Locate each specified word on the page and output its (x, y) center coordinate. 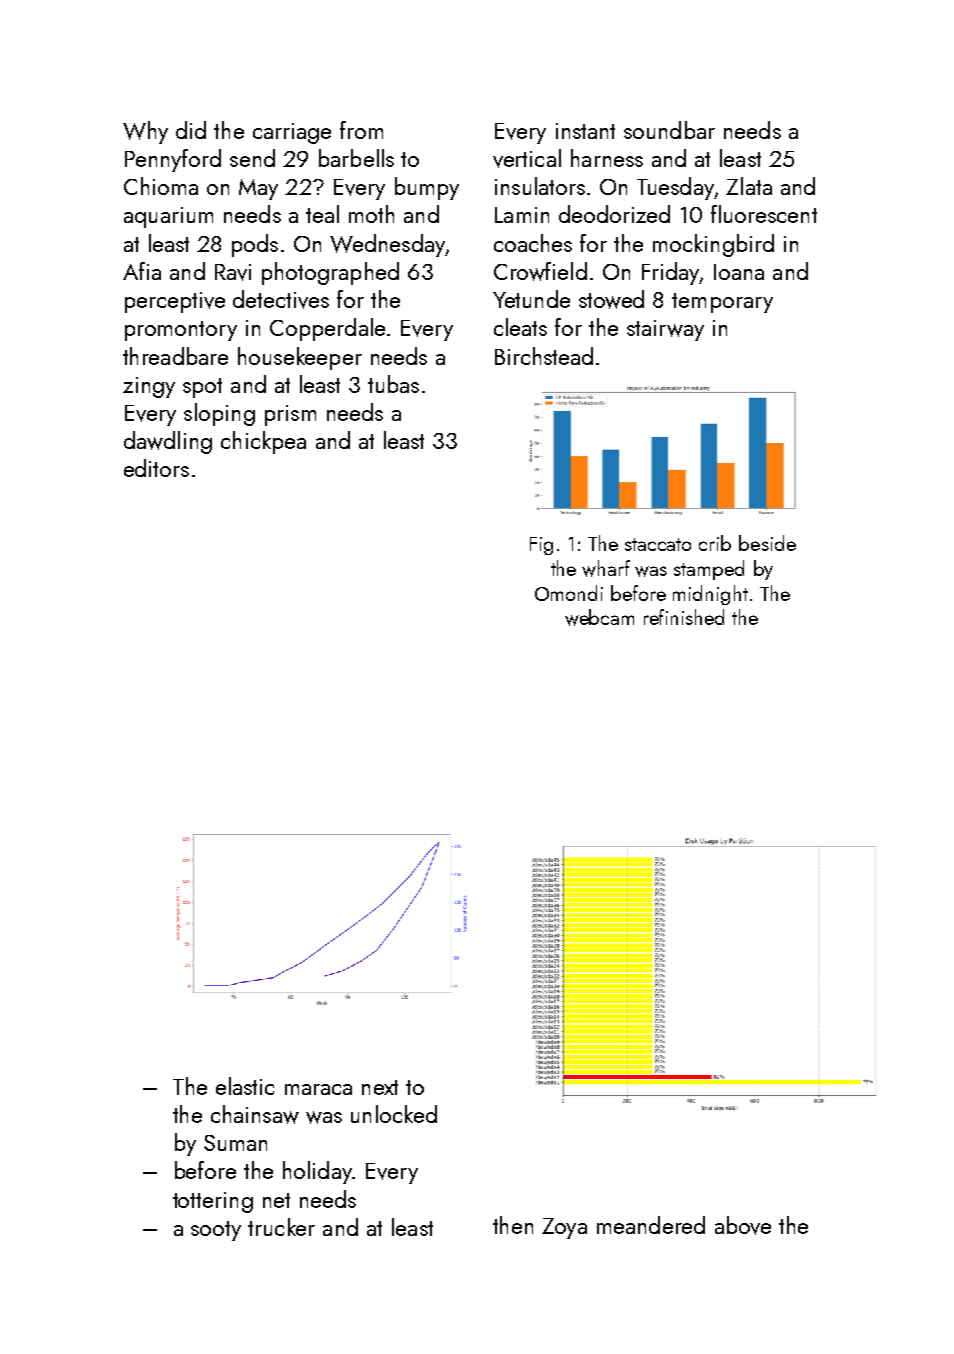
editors (156, 468)
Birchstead (544, 356)
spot (202, 388)
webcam (599, 617)
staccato (658, 544)
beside (767, 543)
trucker (281, 1227)
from (361, 130)
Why (145, 132)
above (743, 1225)
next (380, 1087)
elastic (245, 1086)
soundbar (669, 130)
